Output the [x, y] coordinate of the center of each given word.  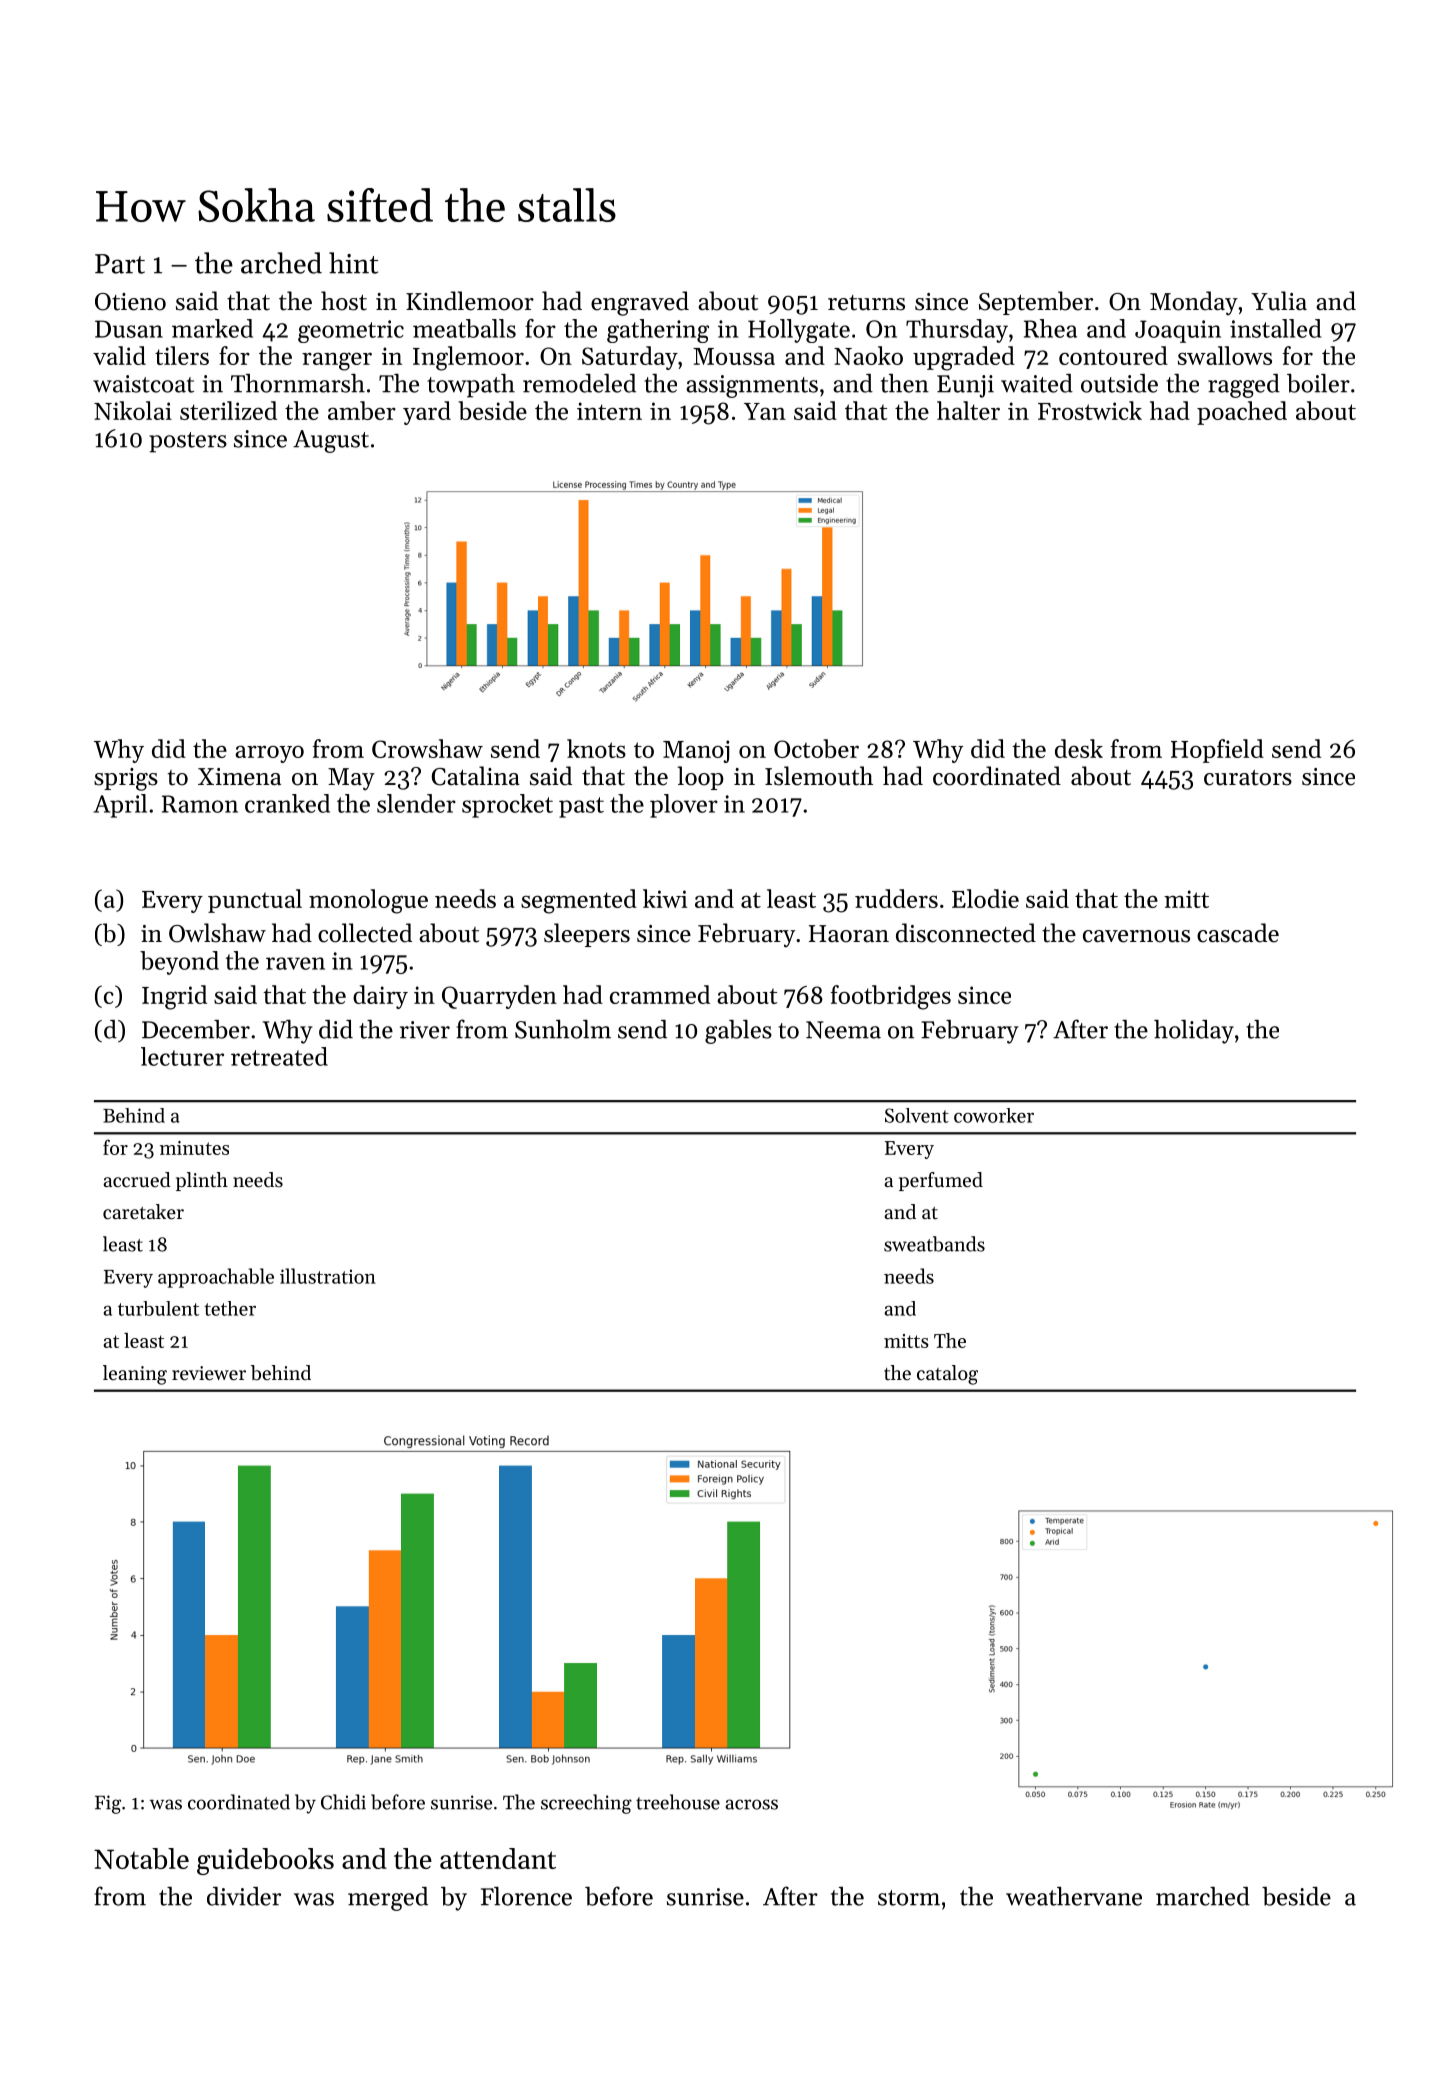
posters [188, 442]
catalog [947, 1375]
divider [244, 1896]
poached [1242, 413]
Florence [526, 1896]
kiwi [665, 898]
